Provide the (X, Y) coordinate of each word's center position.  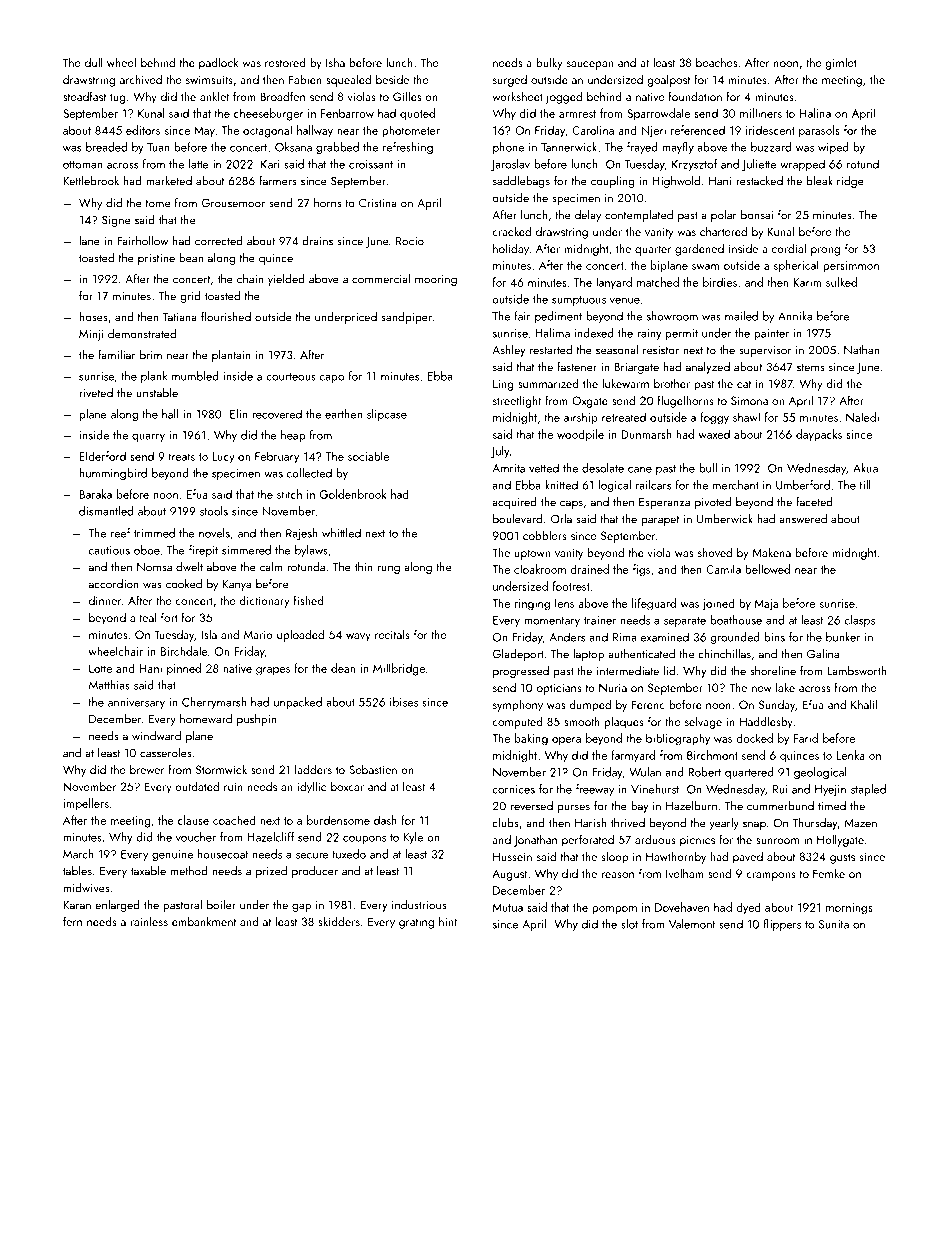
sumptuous (579, 301)
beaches (716, 62)
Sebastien (373, 769)
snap (754, 825)
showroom (672, 316)
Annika (795, 316)
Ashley (508, 351)
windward (156, 736)
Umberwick (725, 519)
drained (589, 569)
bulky (549, 63)
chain (250, 279)
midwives (86, 888)
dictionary (264, 601)
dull (94, 62)
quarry (148, 438)
